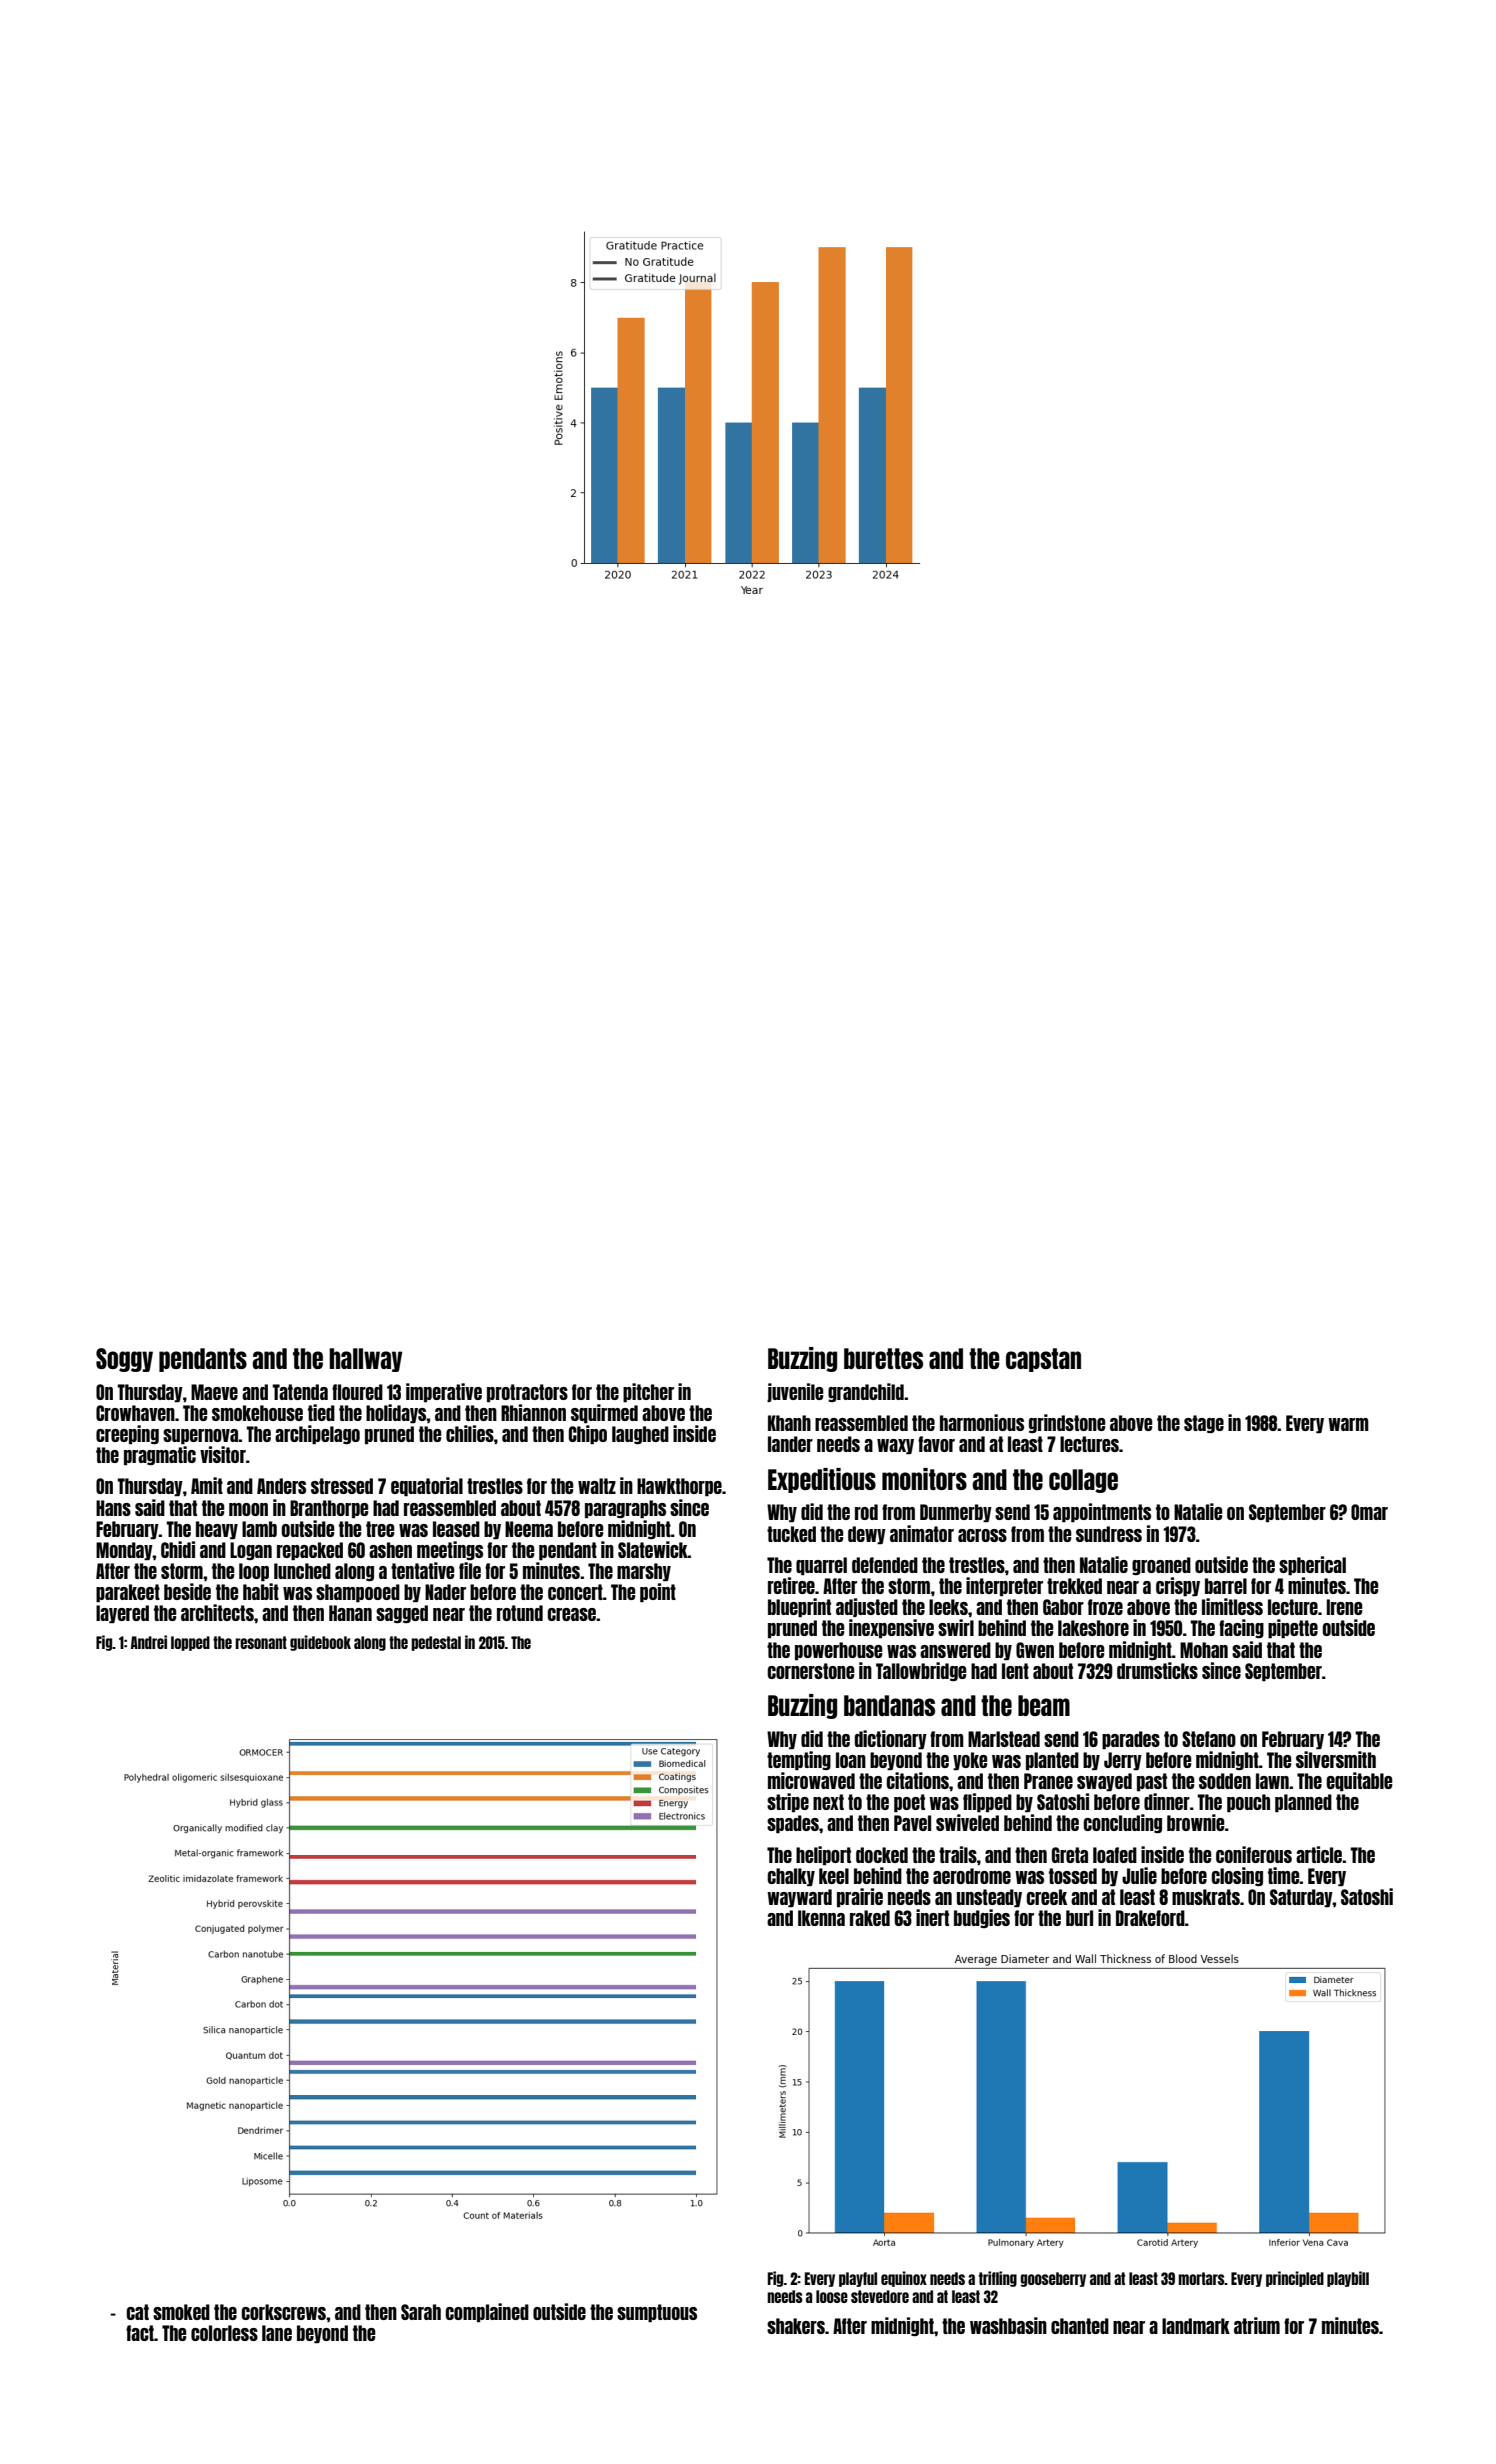  What do you see at coordinates (1348, 1424) in the screenshot?
I see `warm` at bounding box center [1348, 1424].
